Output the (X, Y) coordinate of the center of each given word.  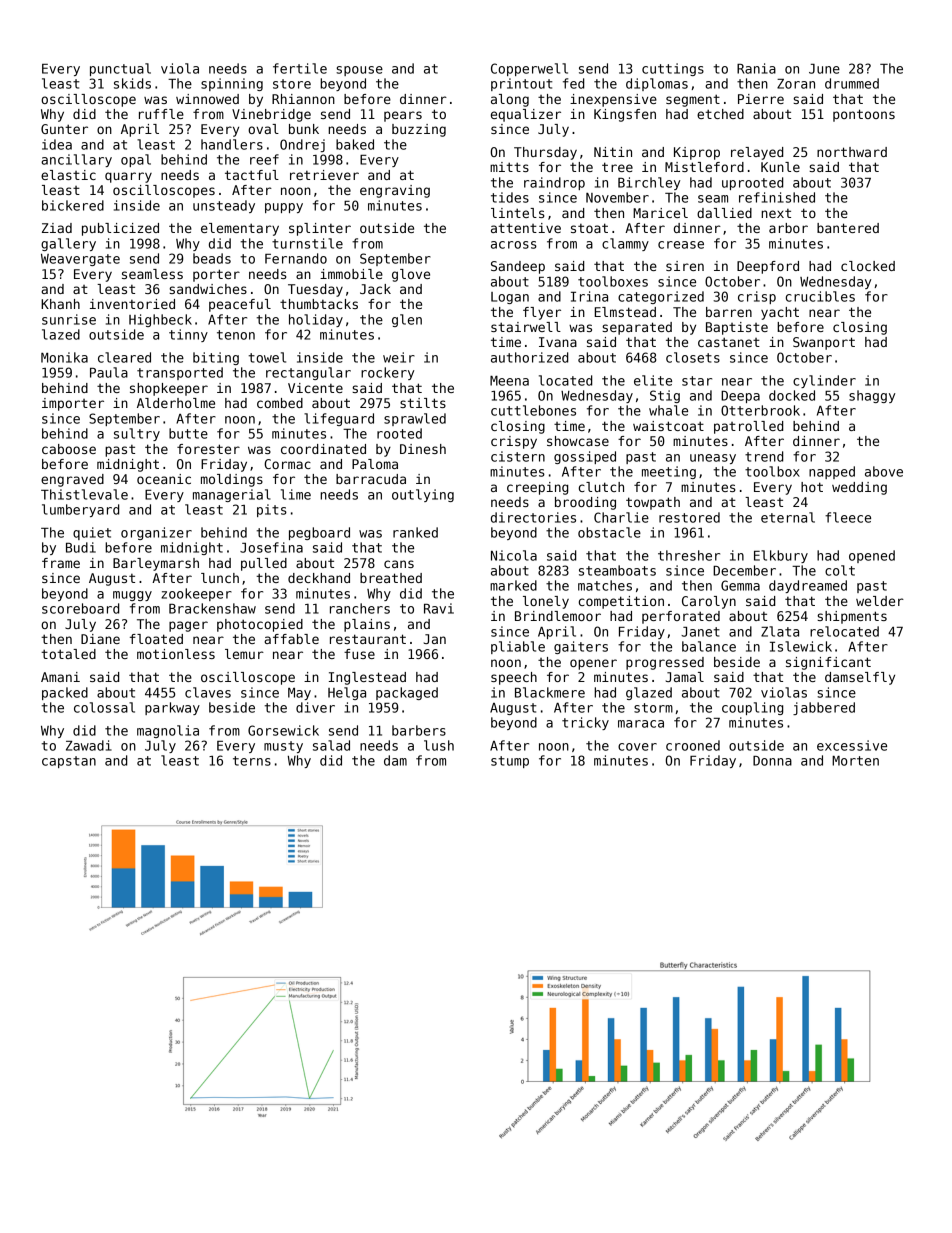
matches (605, 585)
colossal (104, 707)
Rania (756, 68)
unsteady (224, 206)
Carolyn (709, 602)
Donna (772, 761)
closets (693, 357)
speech (514, 678)
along (510, 100)
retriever (324, 175)
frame (61, 563)
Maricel (660, 213)
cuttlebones (533, 410)
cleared (124, 357)
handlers (232, 144)
